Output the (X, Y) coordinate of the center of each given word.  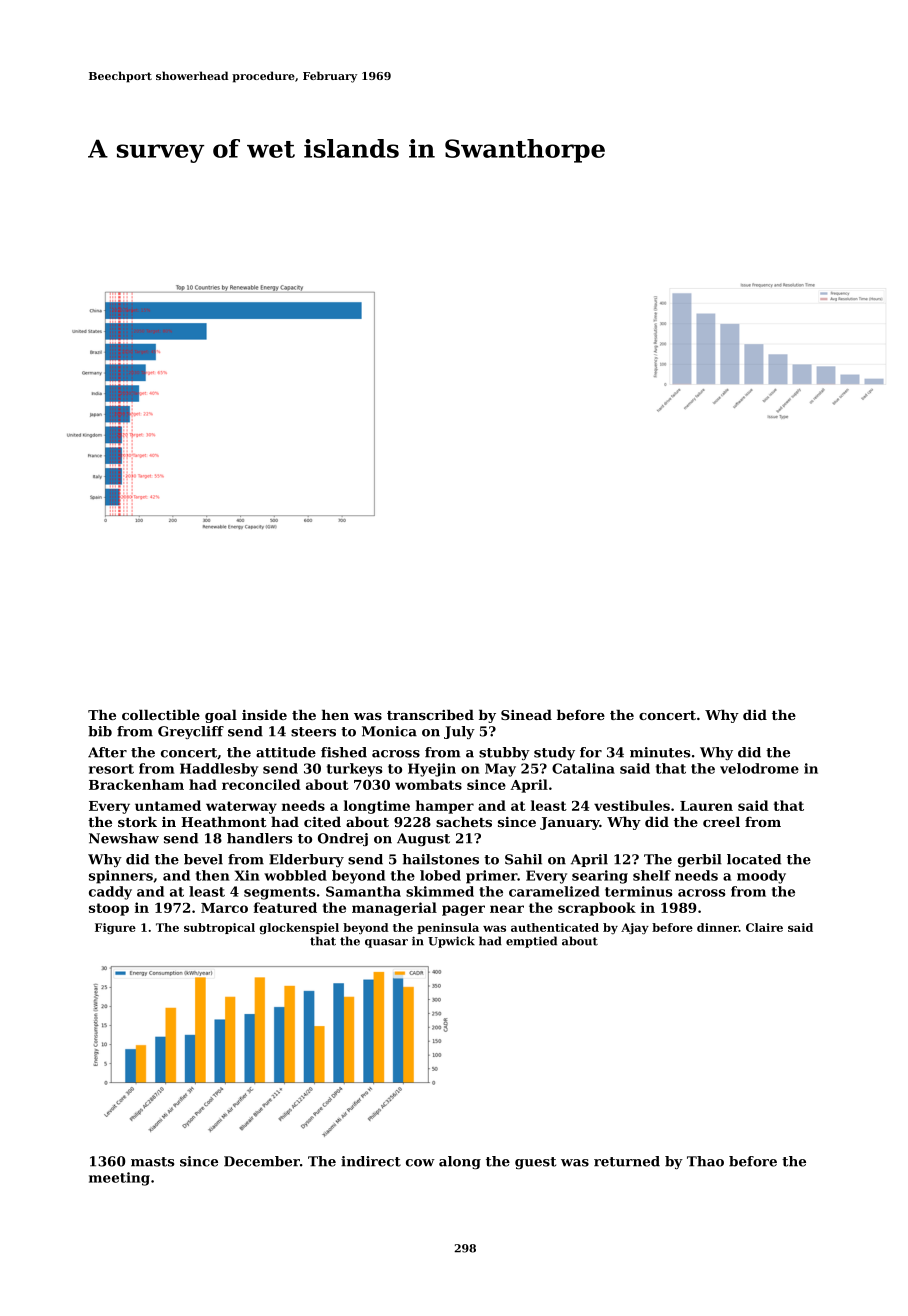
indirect (371, 1161)
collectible (161, 714)
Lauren (706, 806)
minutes (660, 752)
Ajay (635, 928)
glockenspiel (299, 929)
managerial (394, 909)
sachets (464, 821)
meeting (119, 1179)
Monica (389, 731)
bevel (203, 859)
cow (420, 1163)
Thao (705, 1161)
